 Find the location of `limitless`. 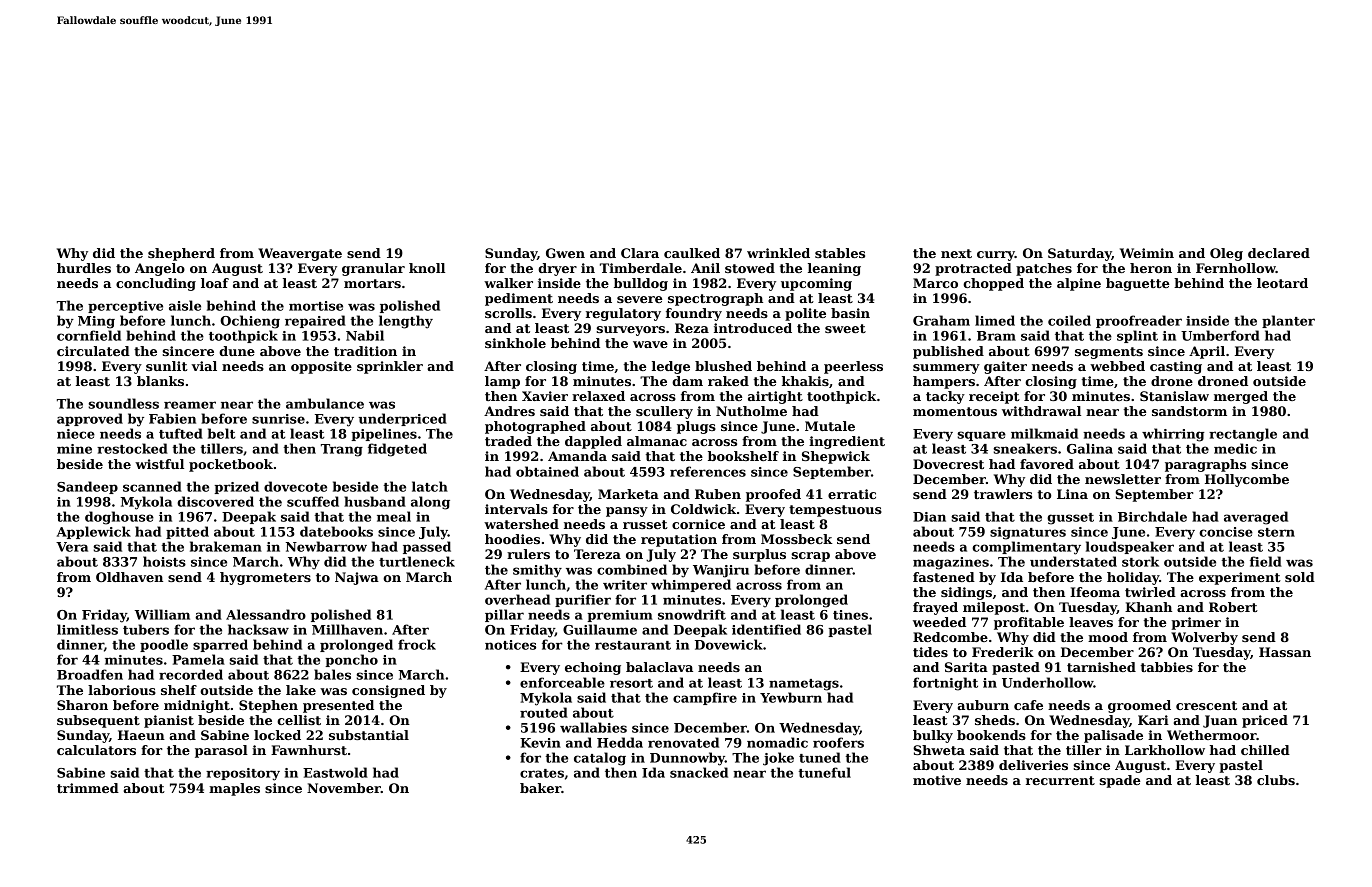

limitless is located at coordinates (87, 629).
